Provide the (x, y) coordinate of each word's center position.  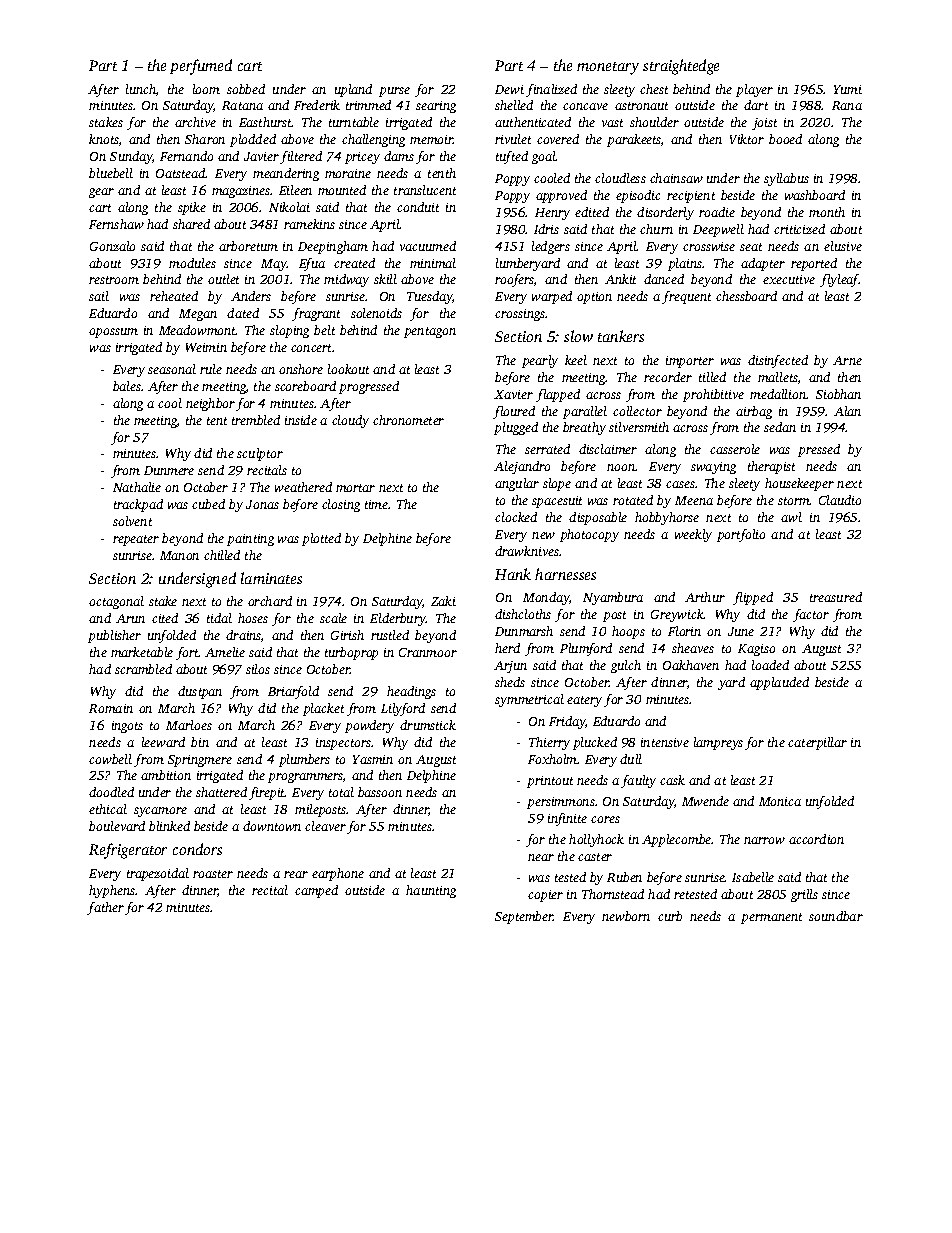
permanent (771, 918)
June (741, 631)
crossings (520, 315)
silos (258, 669)
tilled (712, 377)
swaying (713, 468)
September (524, 917)
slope (557, 484)
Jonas (262, 504)
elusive (843, 246)
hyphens (112, 891)
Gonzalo (112, 246)
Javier (261, 156)
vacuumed (428, 246)
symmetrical (529, 700)
